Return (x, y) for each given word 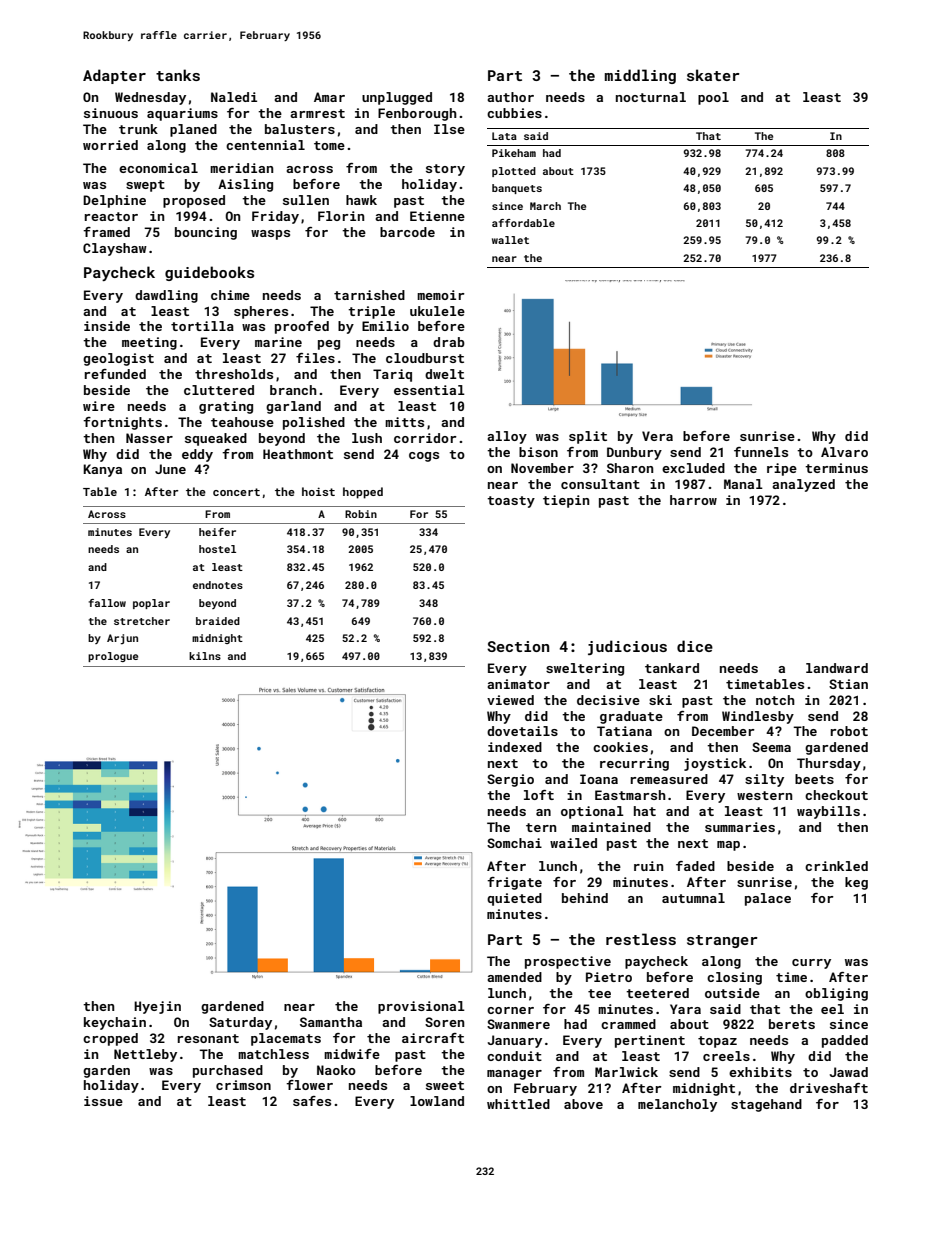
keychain (115, 1023)
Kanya (102, 470)
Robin (361, 514)
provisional (421, 1007)
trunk (138, 129)
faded (695, 866)
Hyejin (157, 1007)
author (510, 97)
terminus (836, 468)
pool (713, 98)
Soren (444, 1022)
